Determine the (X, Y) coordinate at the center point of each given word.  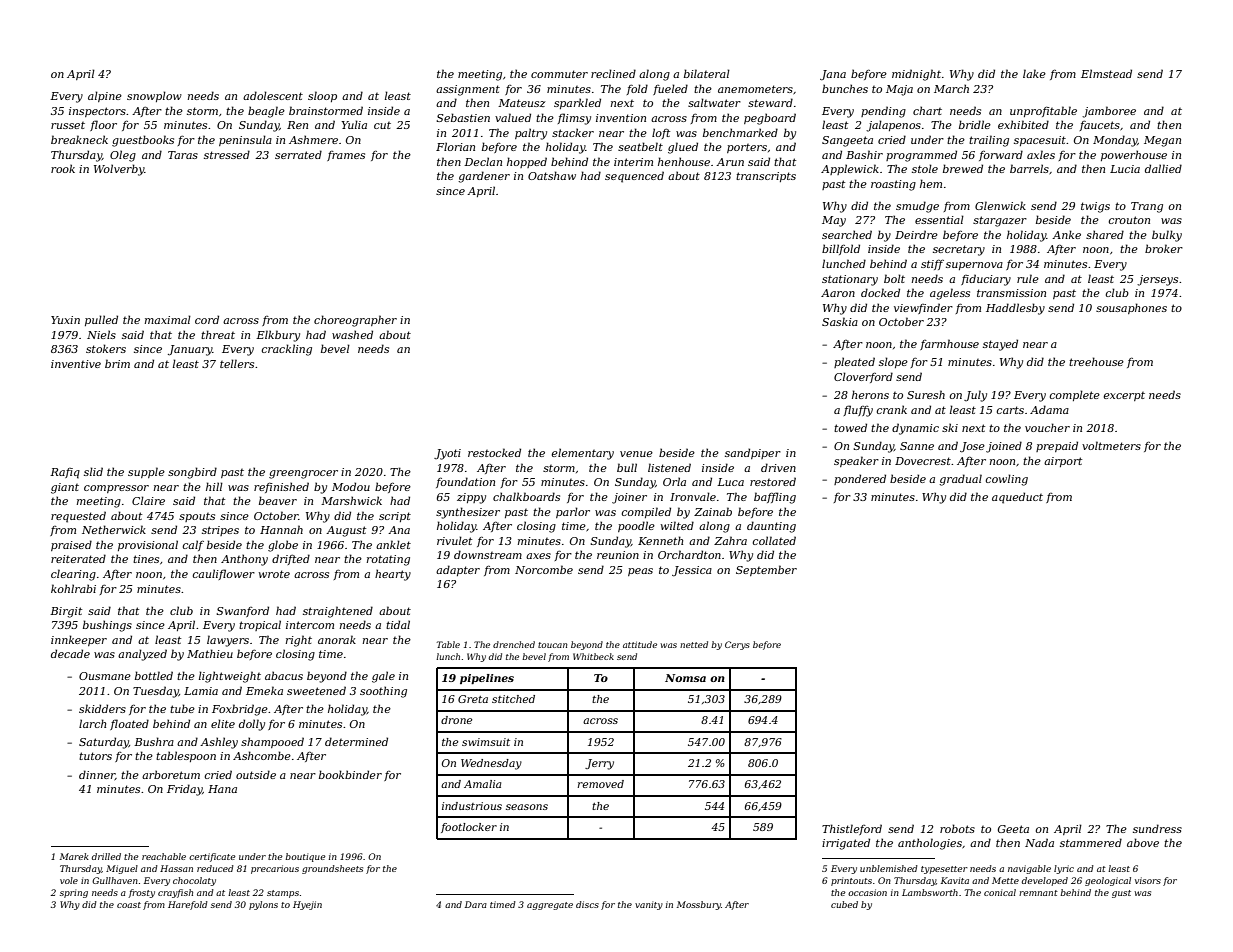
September (766, 570)
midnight (916, 75)
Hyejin (307, 905)
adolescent (273, 95)
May (834, 221)
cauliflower (223, 574)
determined (356, 741)
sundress (1157, 828)
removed (600, 784)
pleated (854, 362)
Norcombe (544, 569)
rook (63, 168)
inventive (76, 364)
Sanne (917, 446)
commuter (559, 74)
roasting (893, 185)
